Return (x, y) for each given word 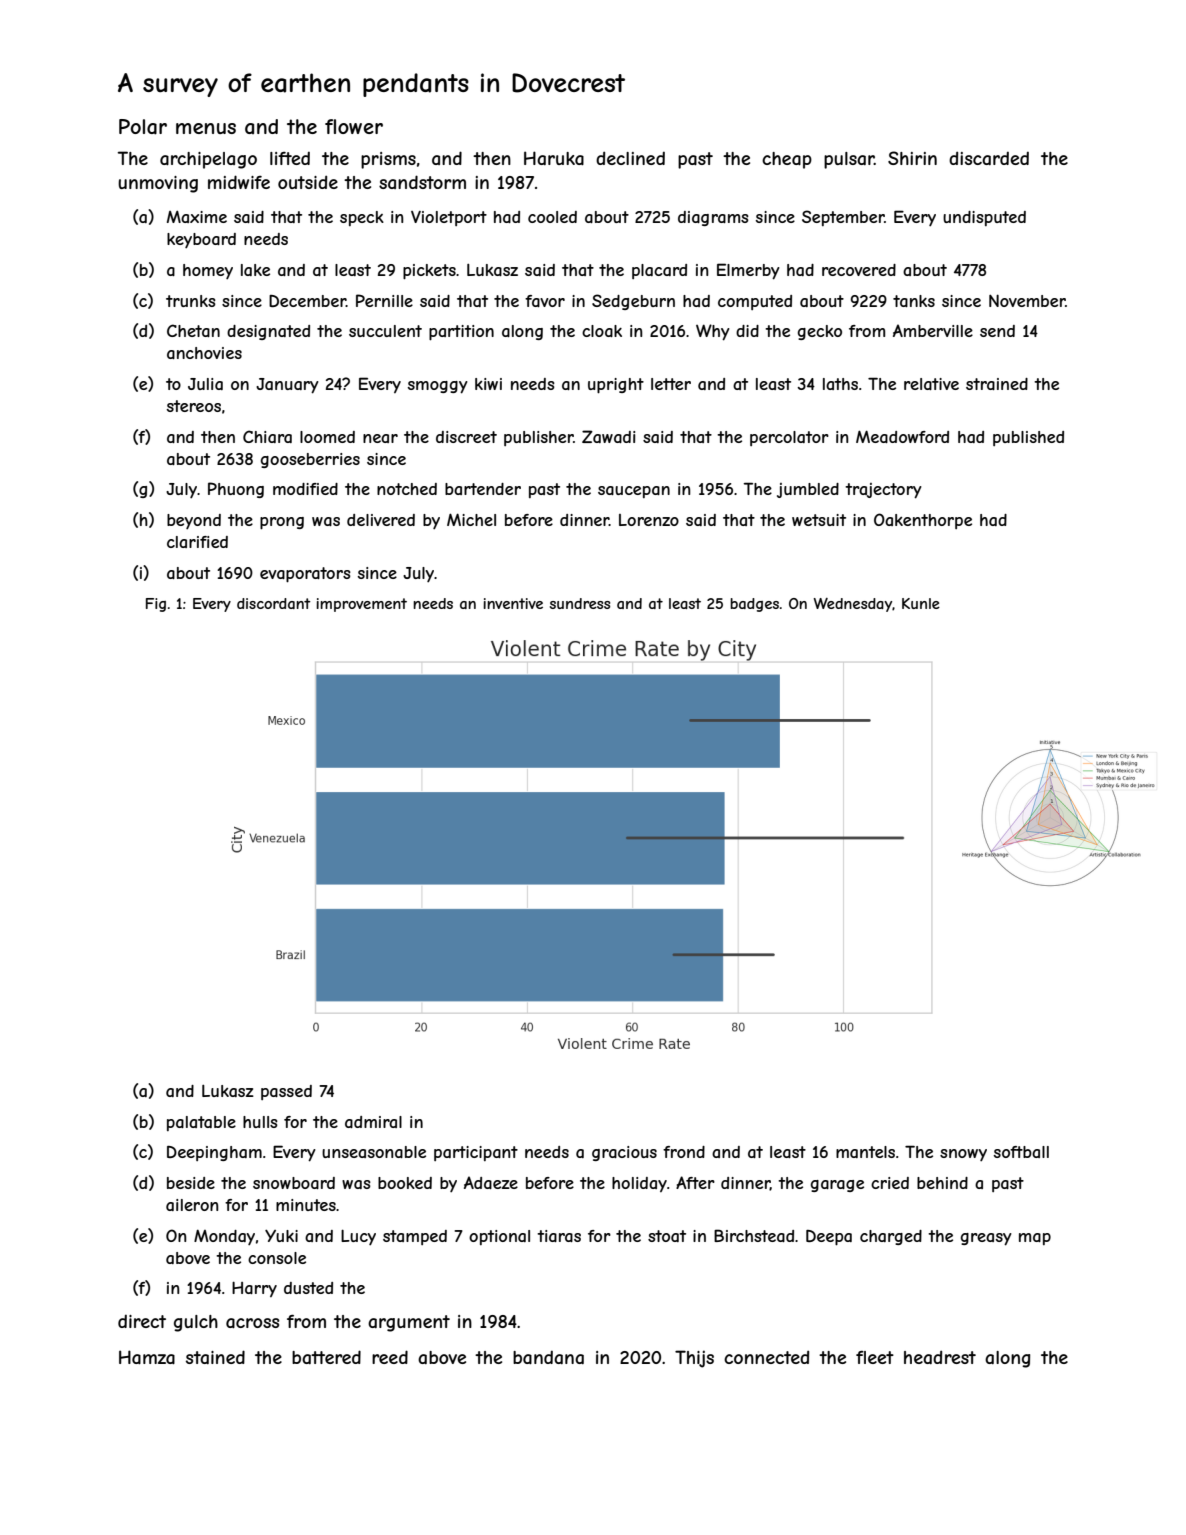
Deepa (829, 1238)
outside (308, 182)
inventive (513, 603)
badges (754, 605)
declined (630, 158)
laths (840, 384)
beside (191, 1183)
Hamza (147, 1357)
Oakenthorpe (923, 521)
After (695, 1182)
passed (286, 1092)
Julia (205, 384)
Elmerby (748, 271)
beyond (194, 521)
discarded (989, 158)
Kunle (921, 603)
